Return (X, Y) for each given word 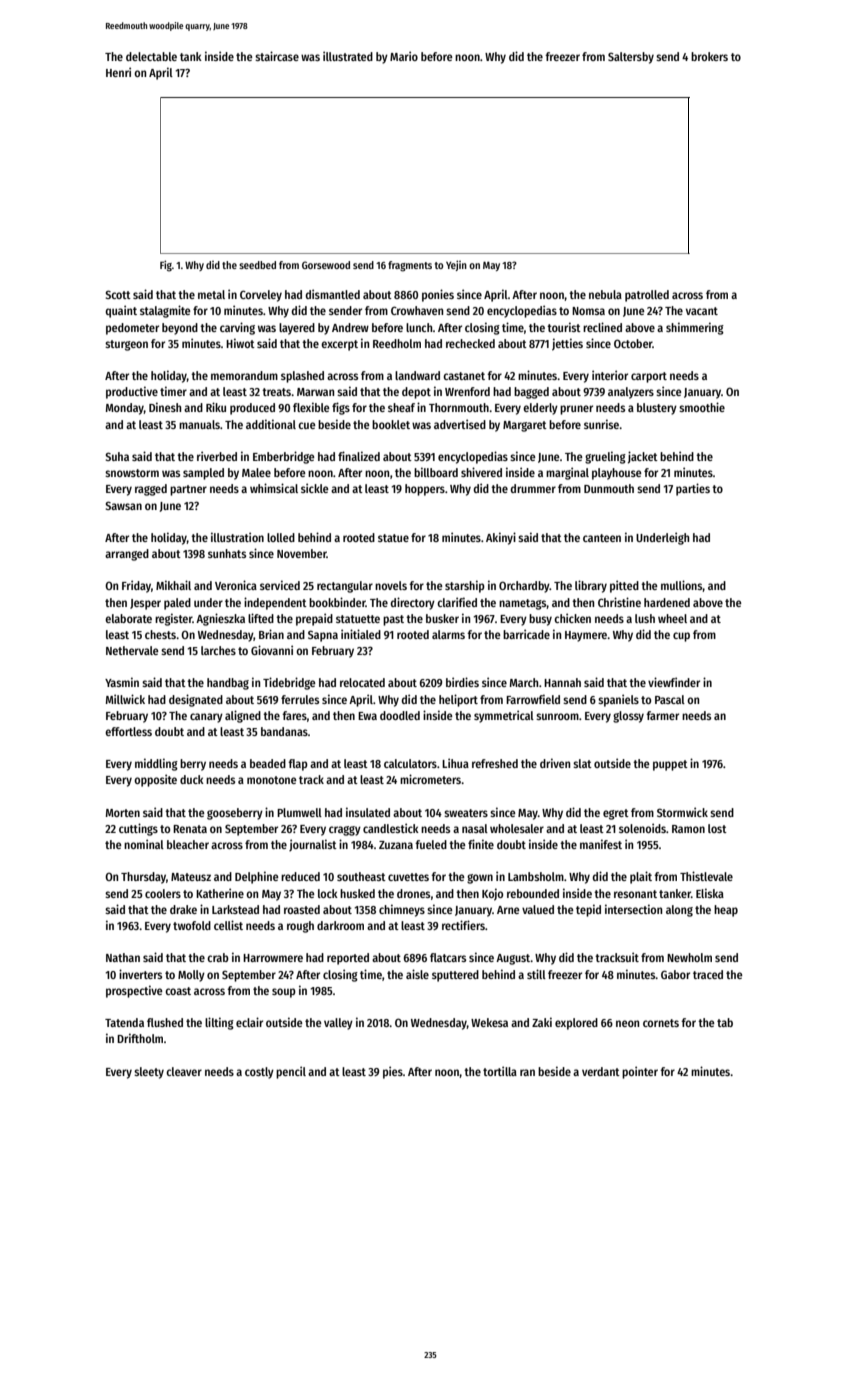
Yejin (456, 265)
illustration (237, 537)
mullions (682, 586)
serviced (280, 585)
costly (259, 1073)
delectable (151, 56)
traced (708, 974)
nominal (144, 844)
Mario (404, 56)
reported (348, 959)
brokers (709, 56)
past (393, 620)
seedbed (257, 265)
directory (412, 603)
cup (681, 637)
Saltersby (631, 58)
